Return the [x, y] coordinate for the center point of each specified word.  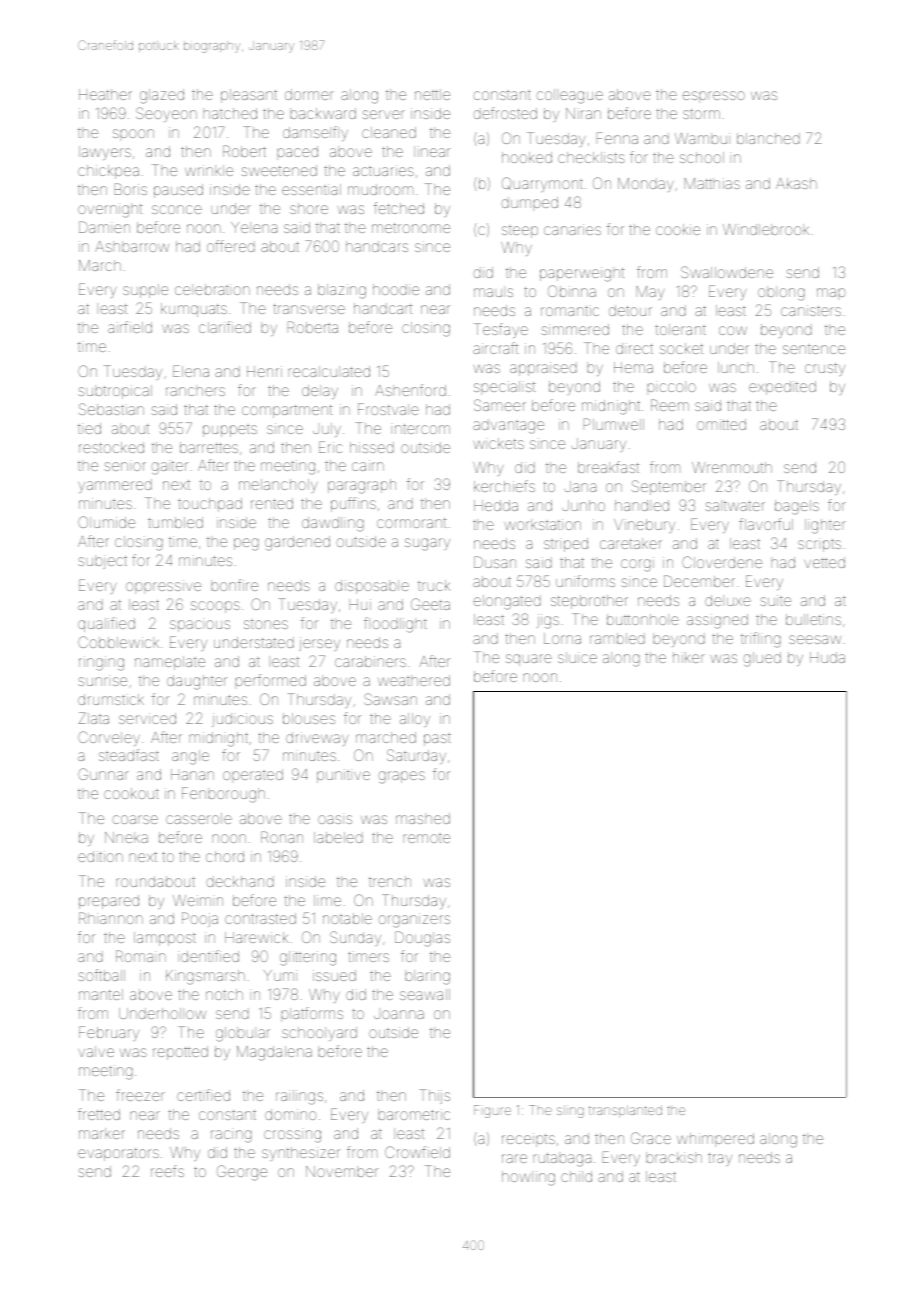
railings [299, 1097]
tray [720, 1159]
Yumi [280, 975]
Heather [105, 94]
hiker [689, 657]
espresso [713, 97]
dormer [309, 94]
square [529, 660]
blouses [309, 718]
